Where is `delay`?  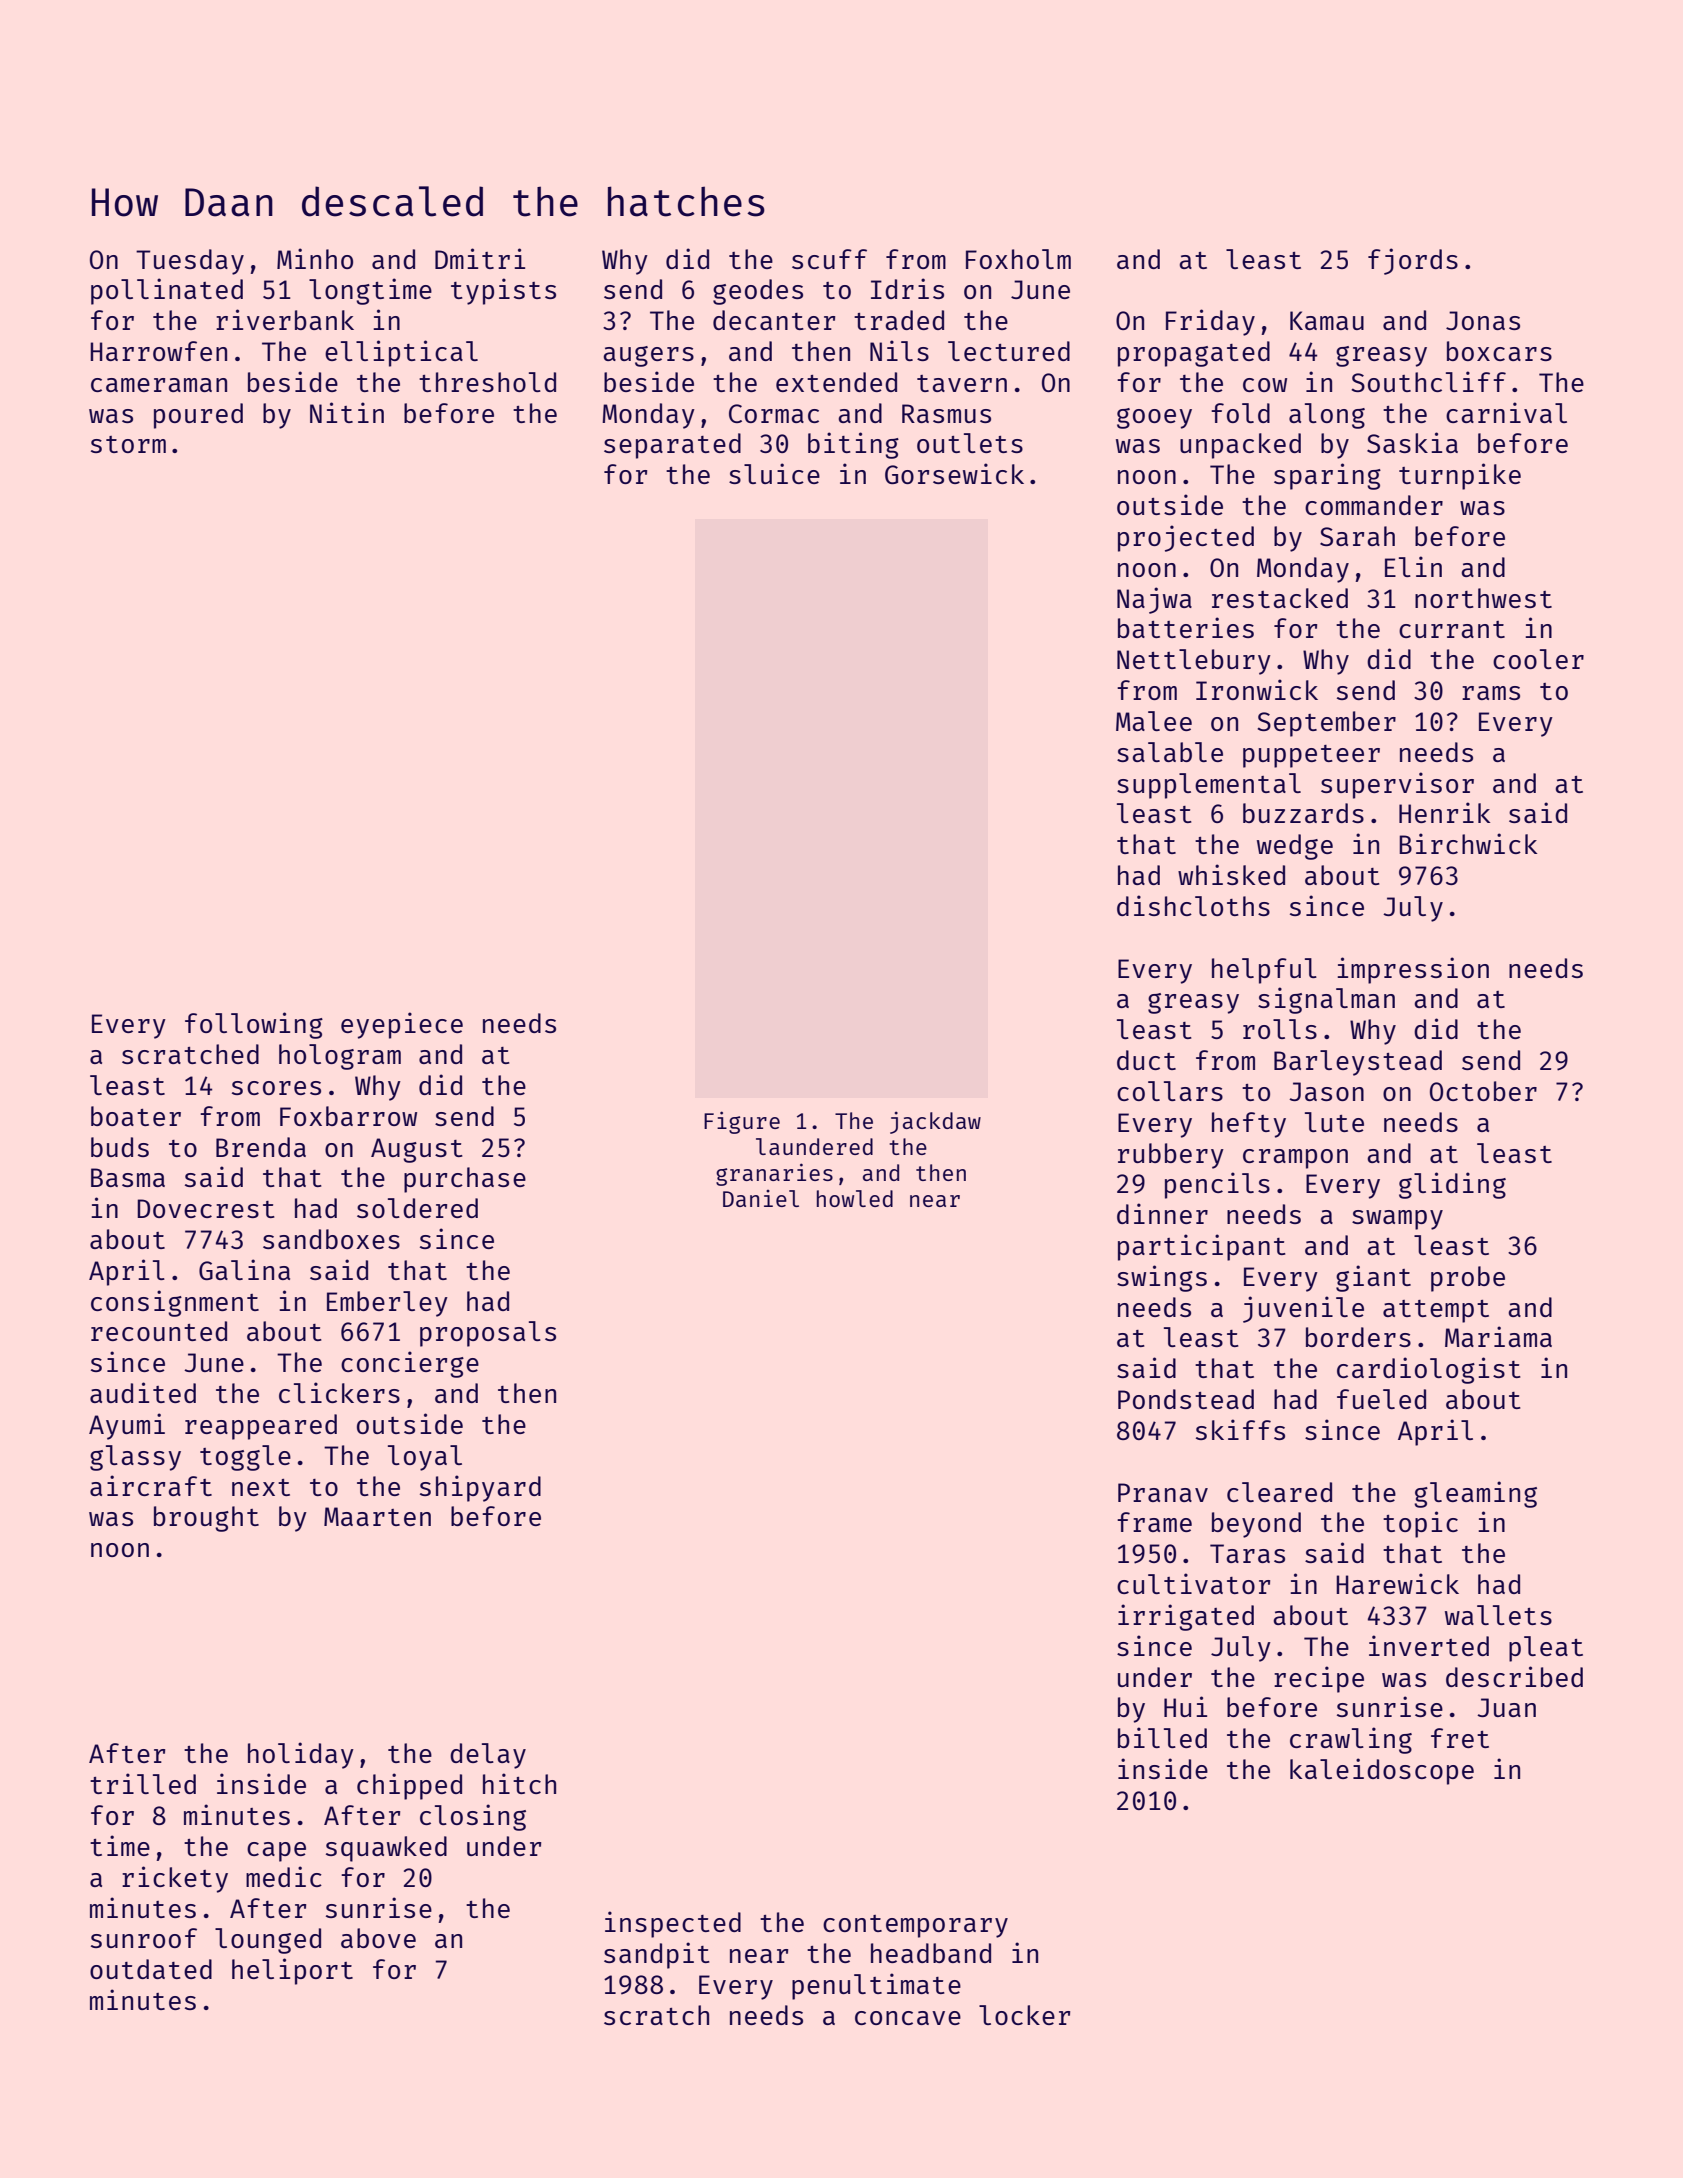 delay is located at coordinates (488, 1756).
